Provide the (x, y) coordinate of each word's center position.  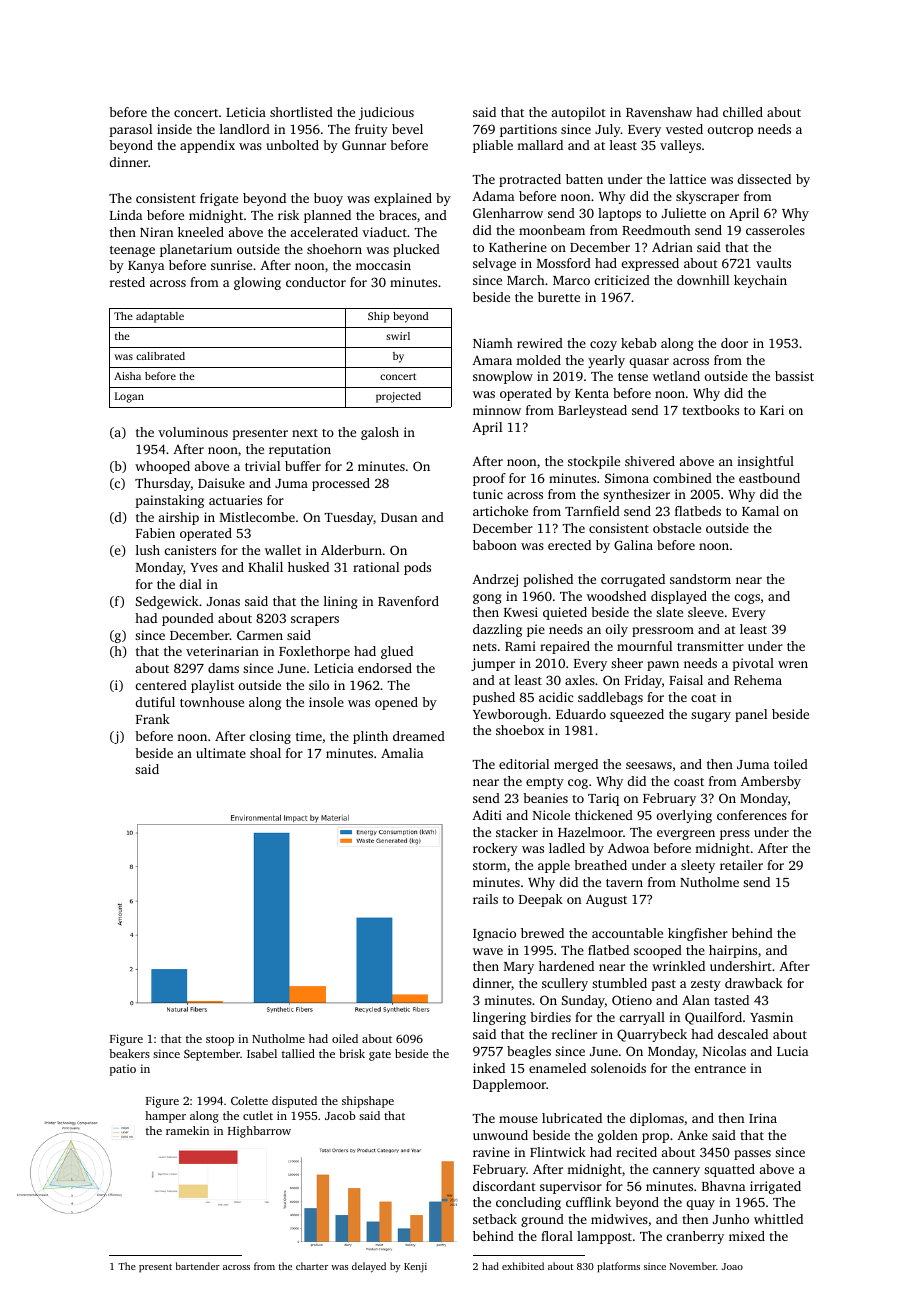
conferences (752, 815)
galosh (380, 433)
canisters (190, 550)
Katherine (518, 247)
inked (489, 1068)
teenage (132, 251)
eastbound (769, 478)
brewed (542, 933)
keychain (760, 281)
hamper (165, 1117)
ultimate (221, 753)
